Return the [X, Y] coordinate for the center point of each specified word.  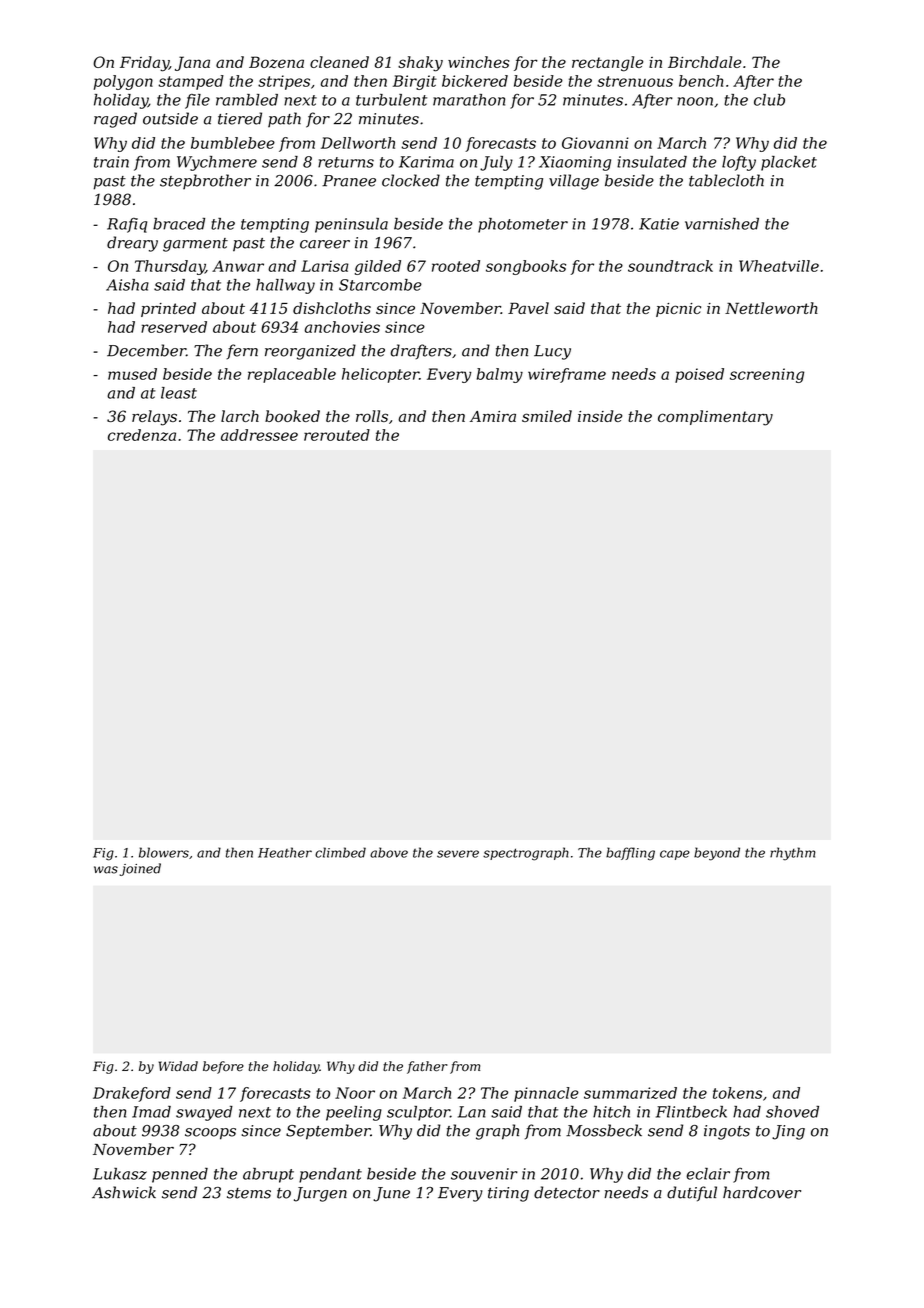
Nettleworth [771, 308]
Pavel [528, 308]
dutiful [692, 1194]
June [391, 1194]
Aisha [127, 285]
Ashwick [124, 1192]
